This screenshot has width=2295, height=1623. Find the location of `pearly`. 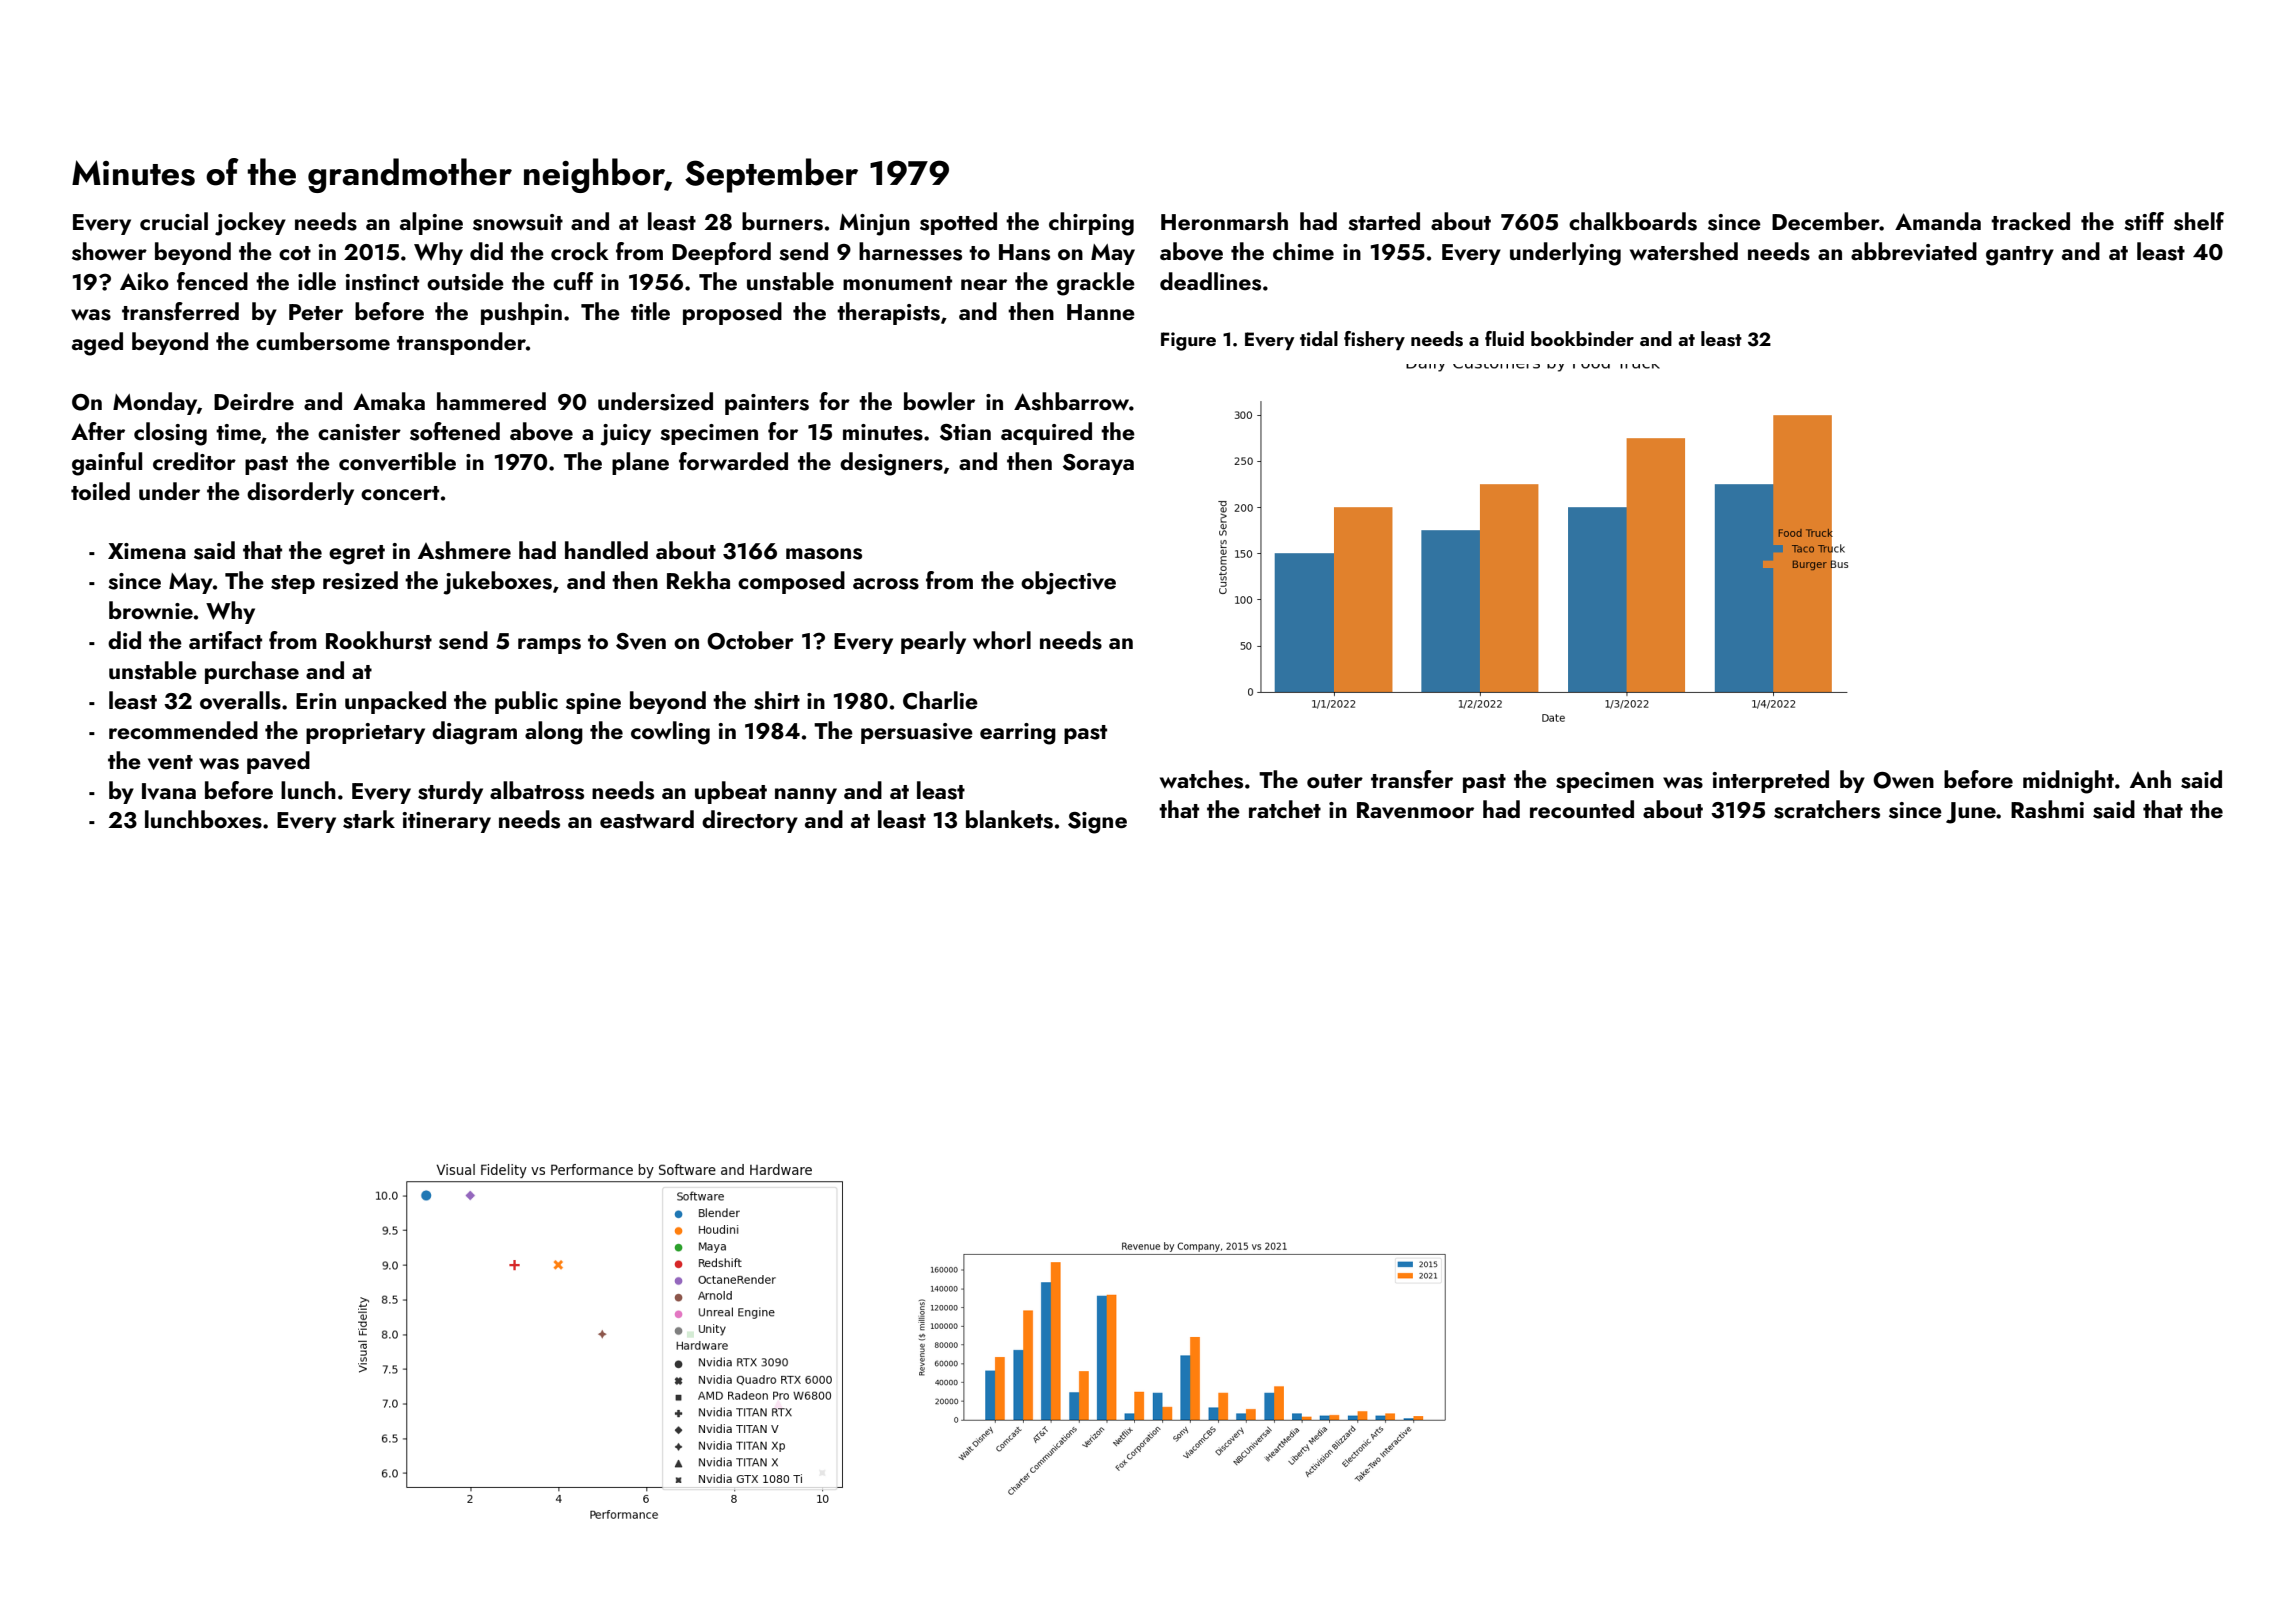

pearly is located at coordinates (933, 642).
